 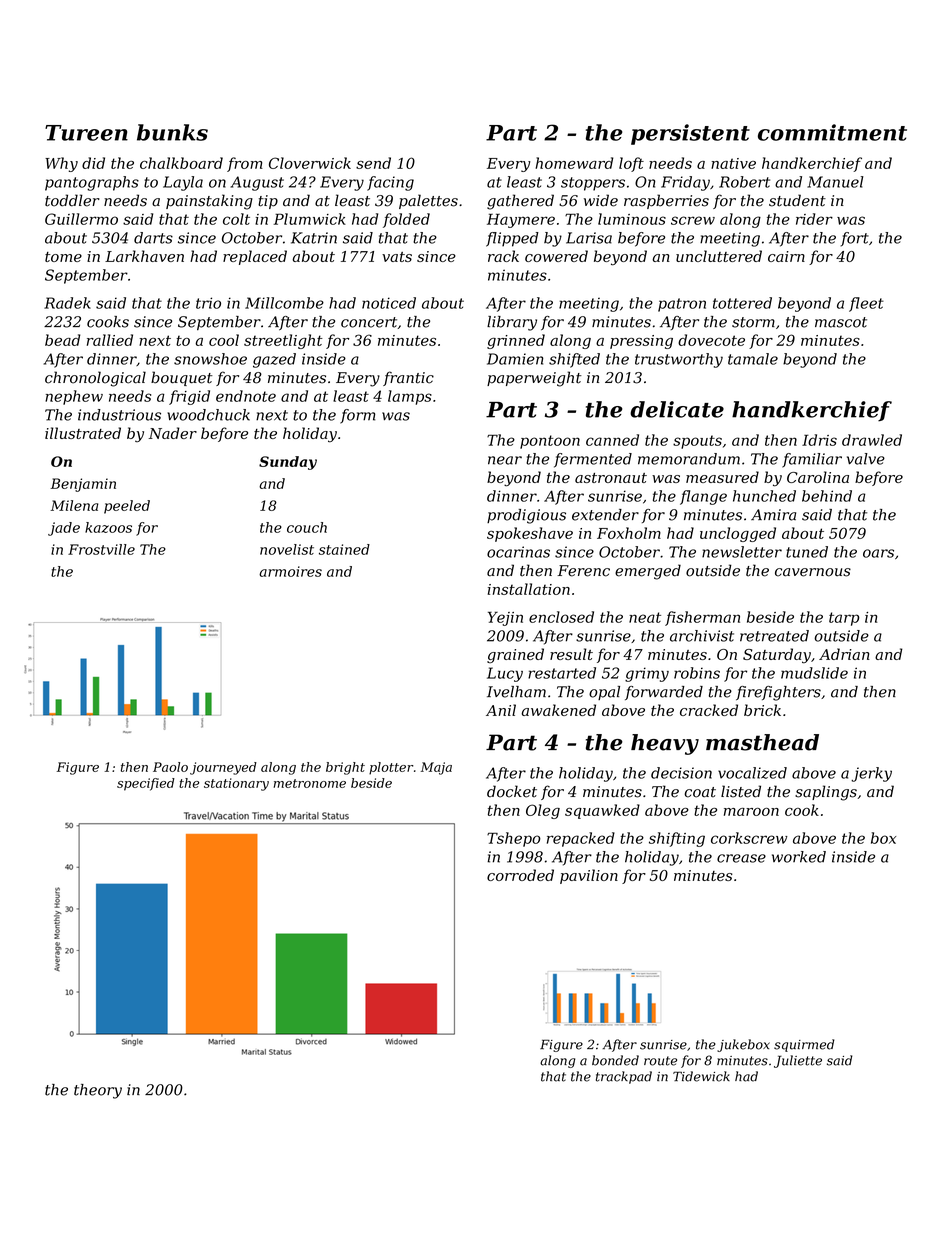 What do you see at coordinates (743, 1045) in the screenshot?
I see `jukebox` at bounding box center [743, 1045].
